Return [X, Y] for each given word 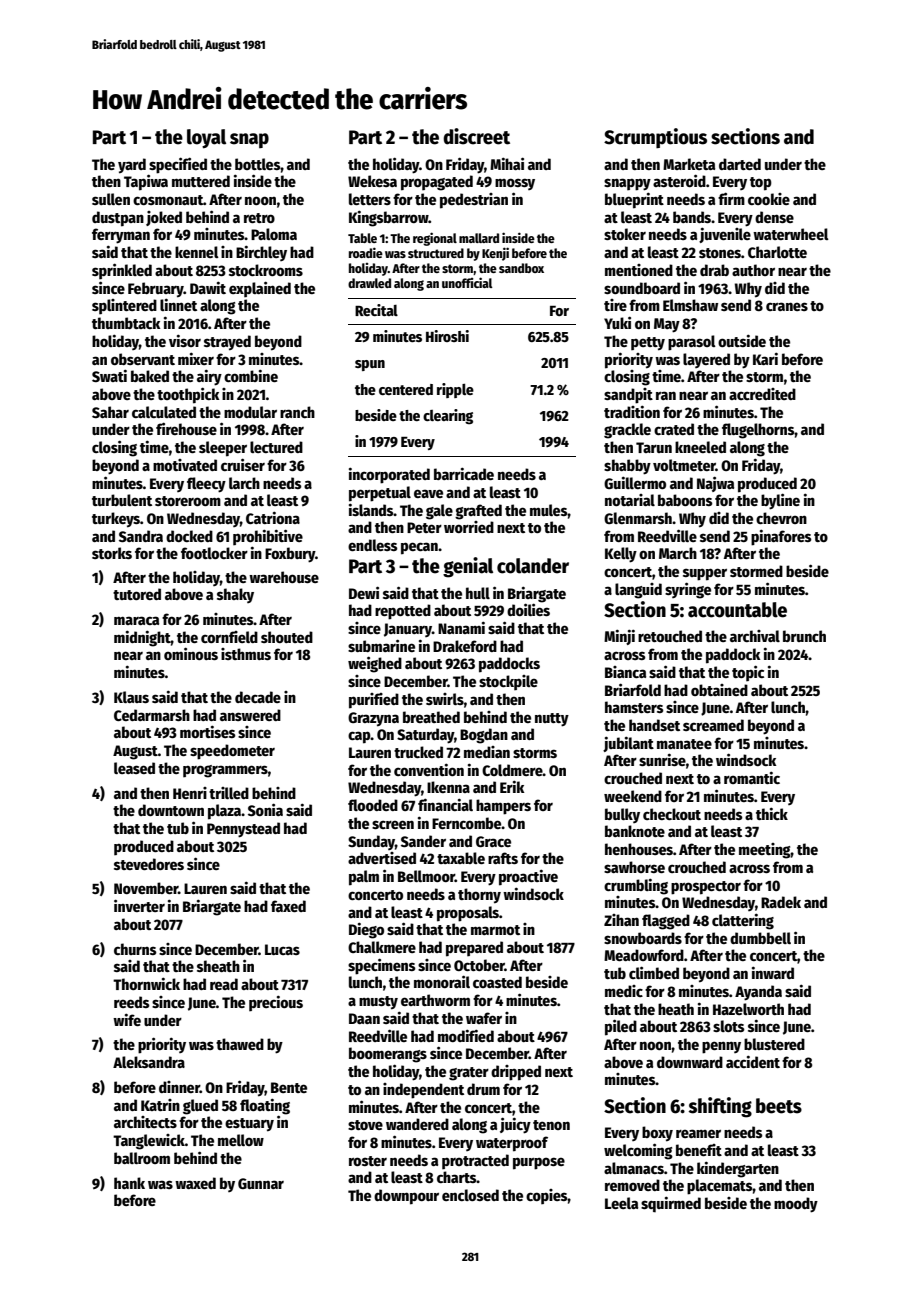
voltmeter [684, 465]
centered [406, 389]
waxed [195, 1183]
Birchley [261, 253]
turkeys [116, 520]
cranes [787, 306]
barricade [464, 473]
